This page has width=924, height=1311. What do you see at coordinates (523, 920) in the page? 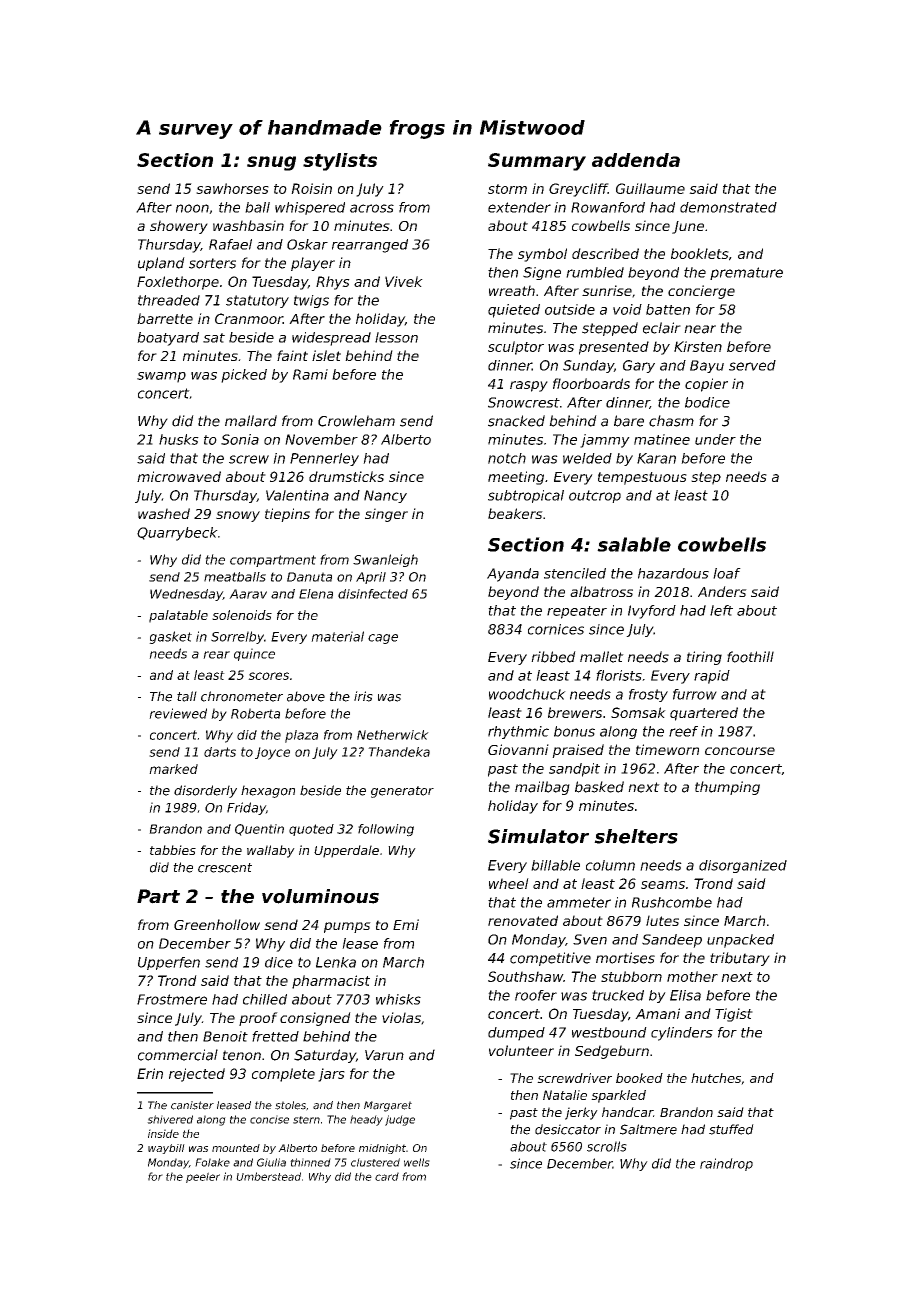
I see `renovated` at bounding box center [523, 920].
